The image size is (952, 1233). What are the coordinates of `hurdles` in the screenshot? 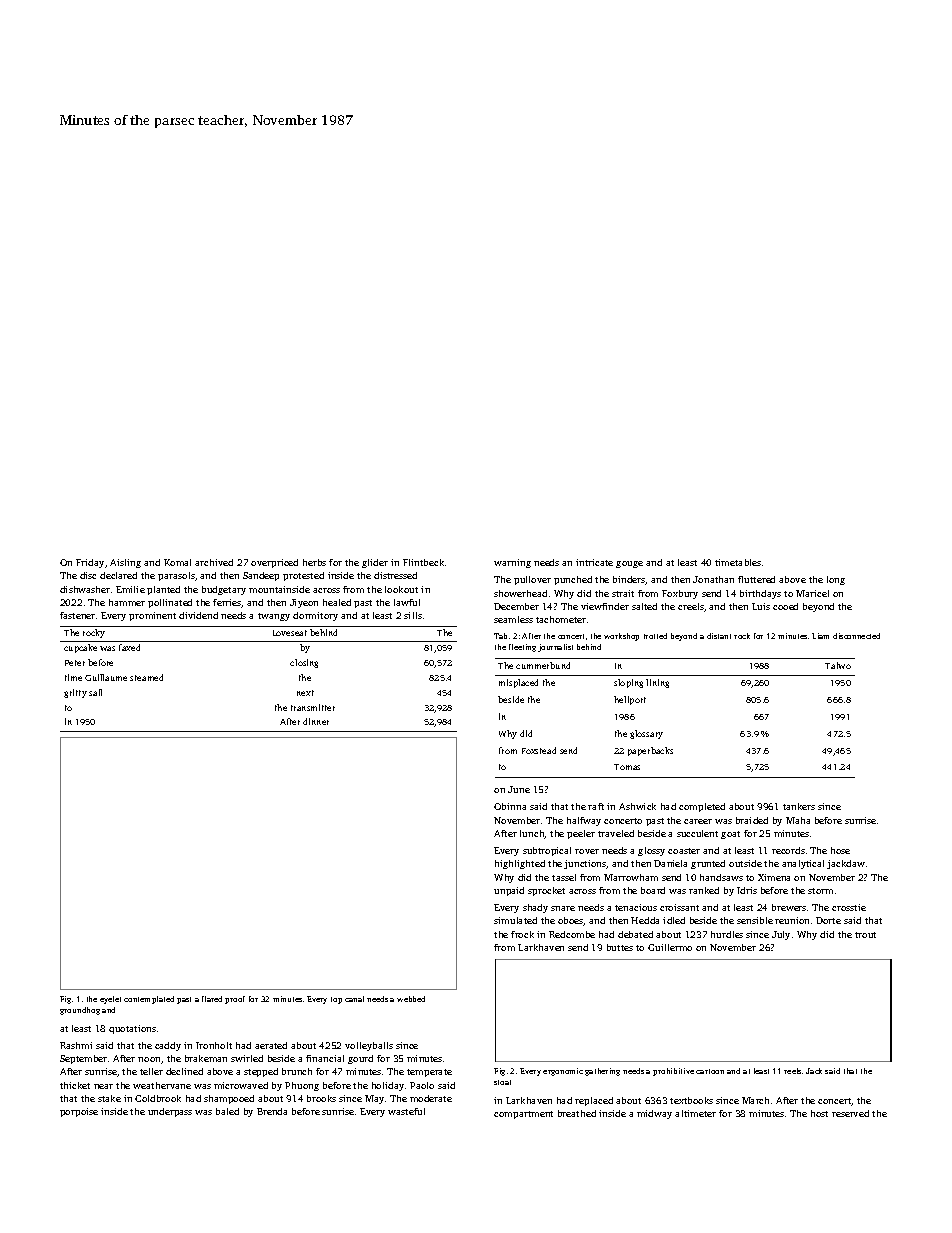 It's located at (727, 934).
